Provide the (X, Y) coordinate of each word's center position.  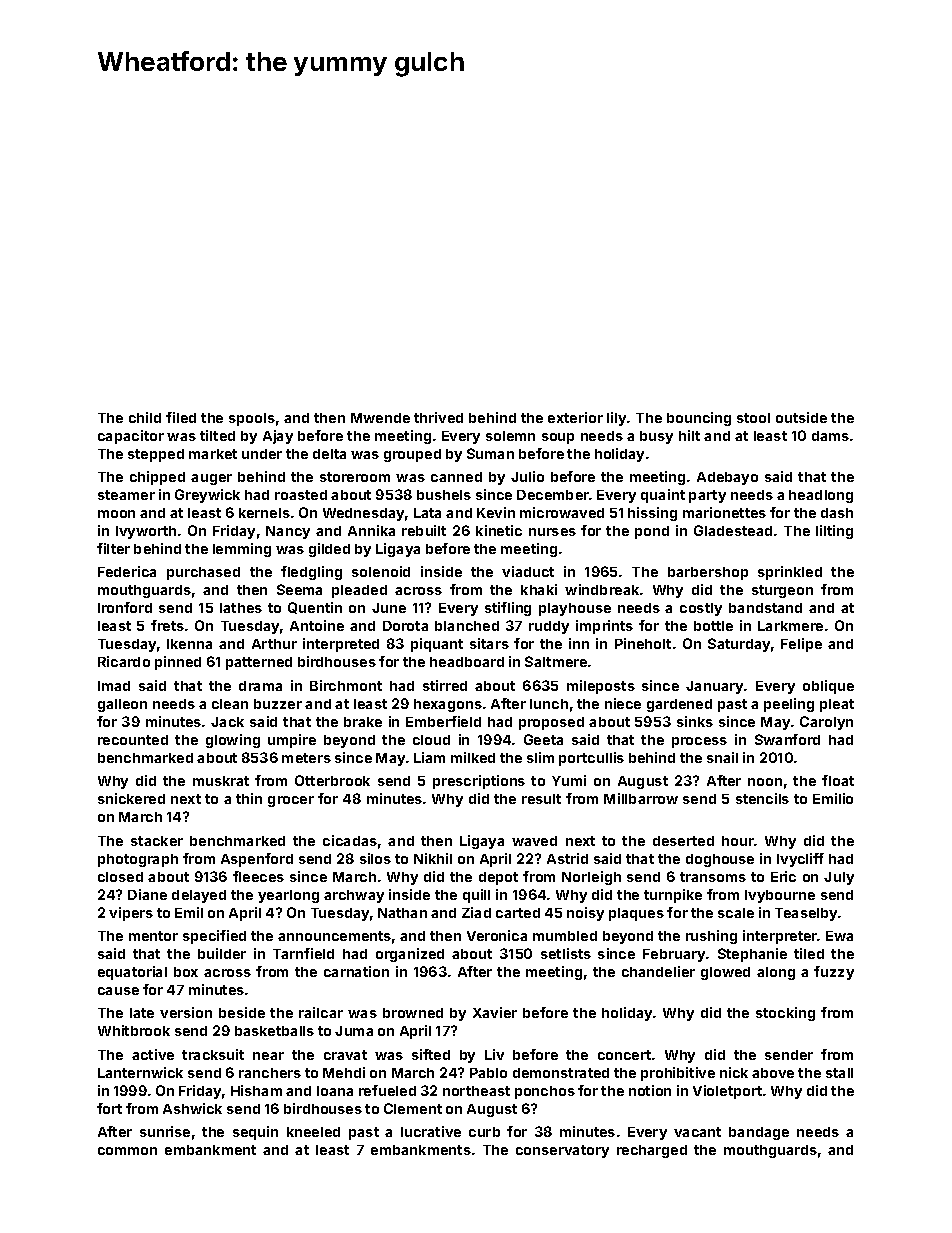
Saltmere (556, 661)
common (127, 1151)
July (839, 878)
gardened (679, 705)
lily (617, 419)
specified (214, 937)
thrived (438, 417)
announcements (334, 936)
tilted (217, 435)
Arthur (274, 644)
